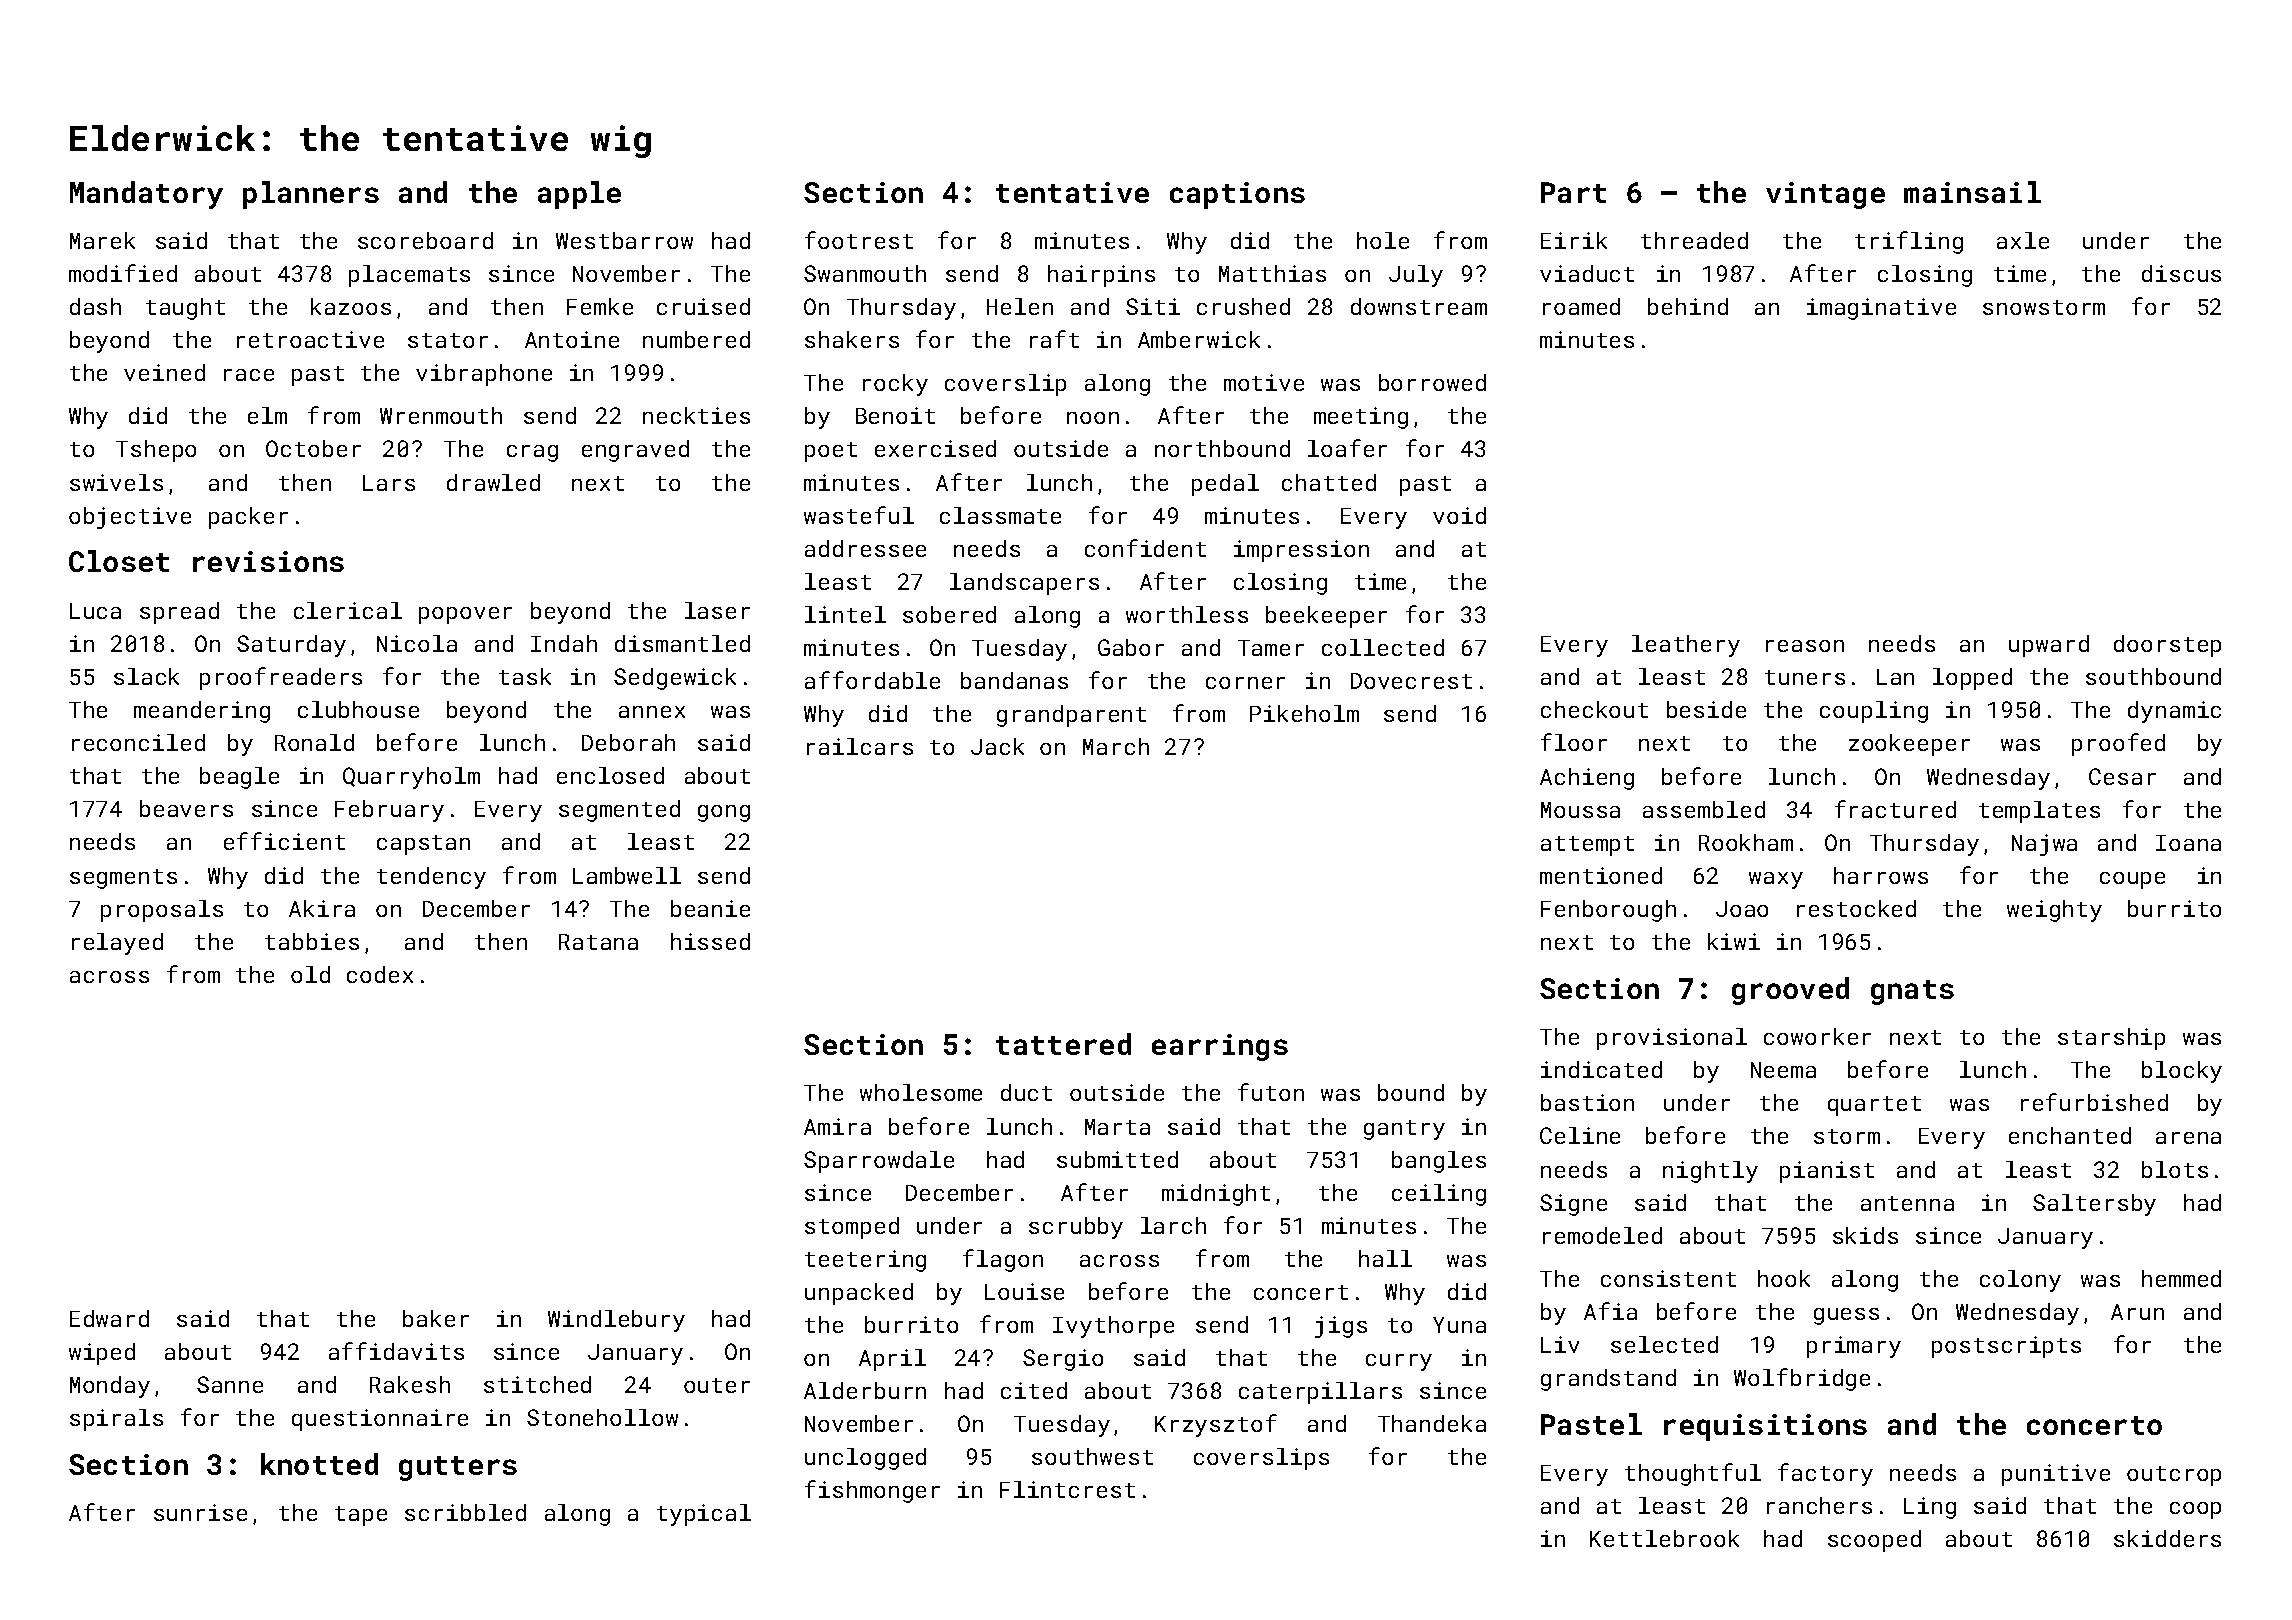 The width and height of the screenshot is (2292, 1620). What do you see at coordinates (865, 1390) in the screenshot?
I see `Alderburn` at bounding box center [865, 1390].
